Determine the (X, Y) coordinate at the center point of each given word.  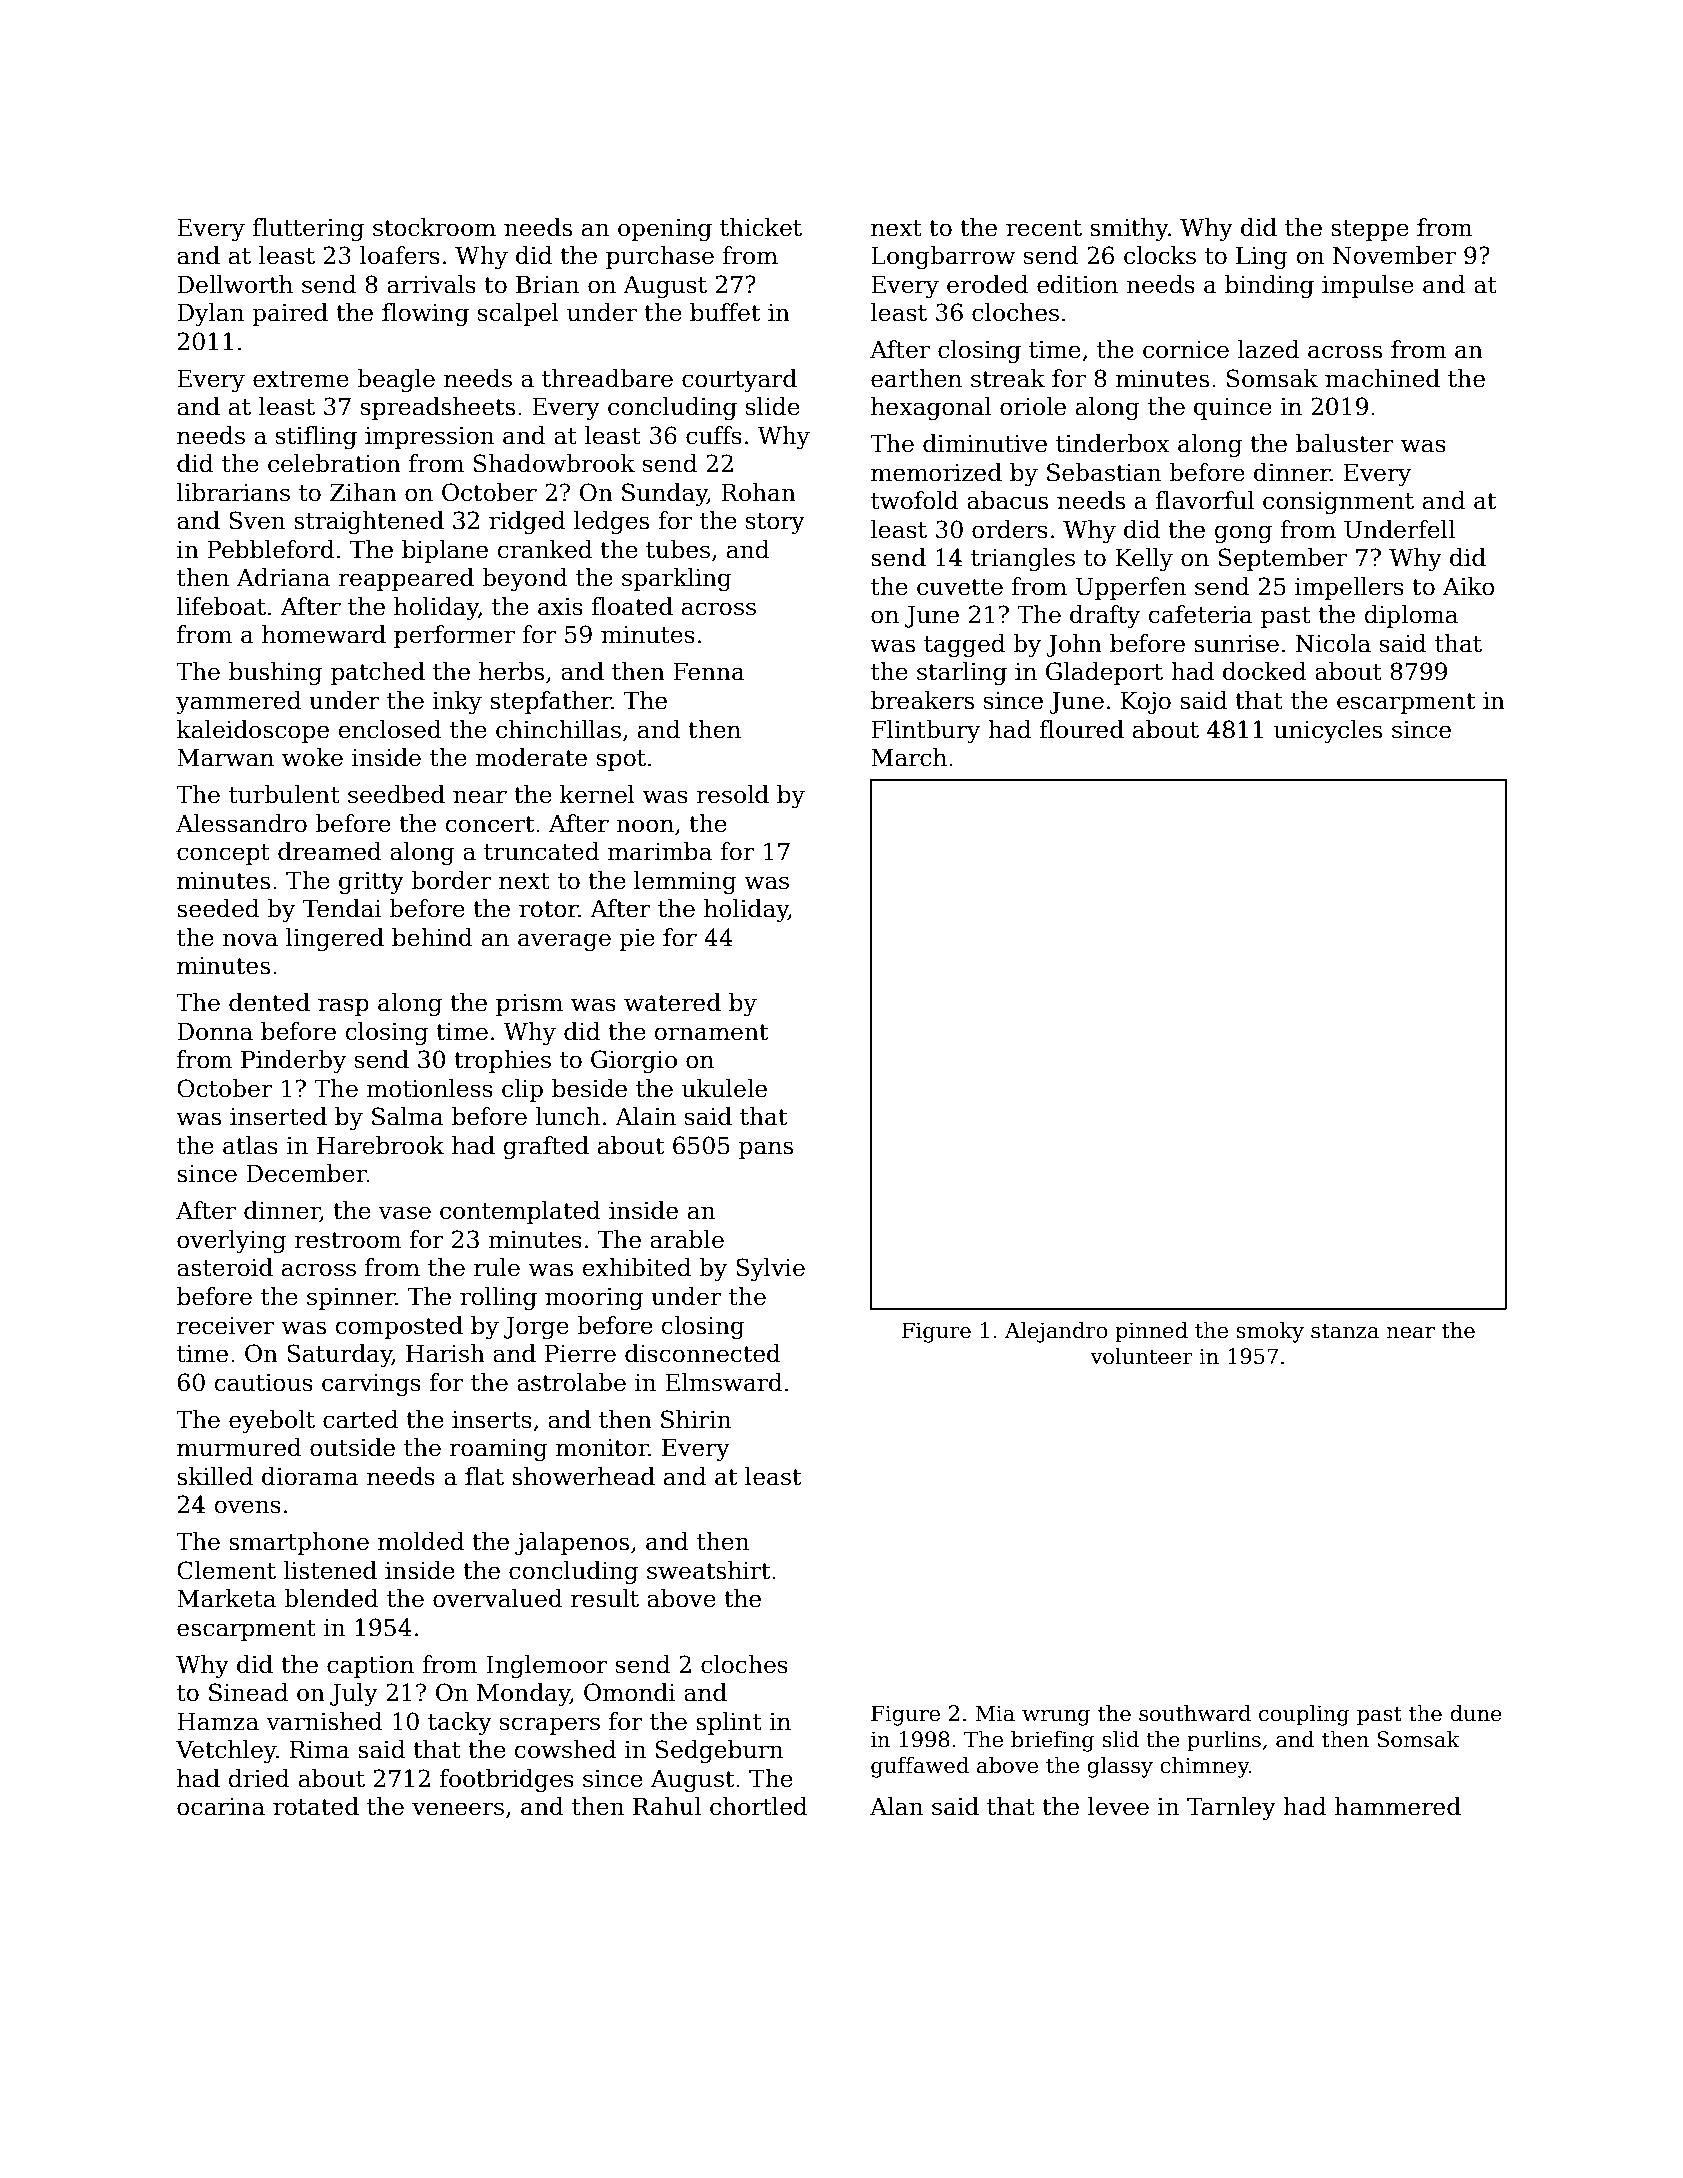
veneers (458, 1809)
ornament (711, 1032)
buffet (725, 312)
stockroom (434, 227)
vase (404, 1213)
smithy (1129, 229)
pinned (1151, 1332)
